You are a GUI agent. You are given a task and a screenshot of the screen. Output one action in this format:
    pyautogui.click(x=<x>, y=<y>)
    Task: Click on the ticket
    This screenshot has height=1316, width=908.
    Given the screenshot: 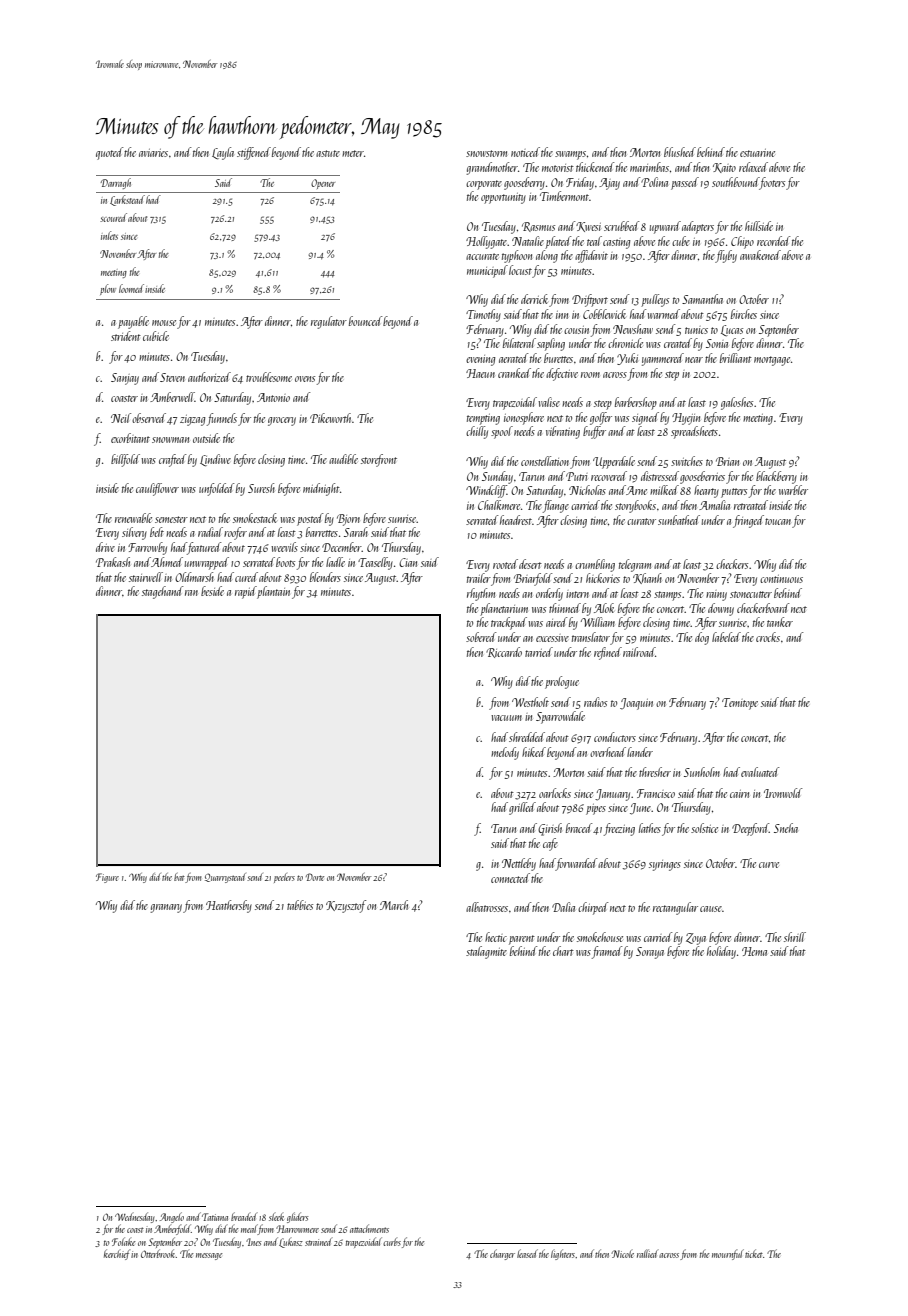 What is the action you would take?
    pyautogui.click(x=754, y=1253)
